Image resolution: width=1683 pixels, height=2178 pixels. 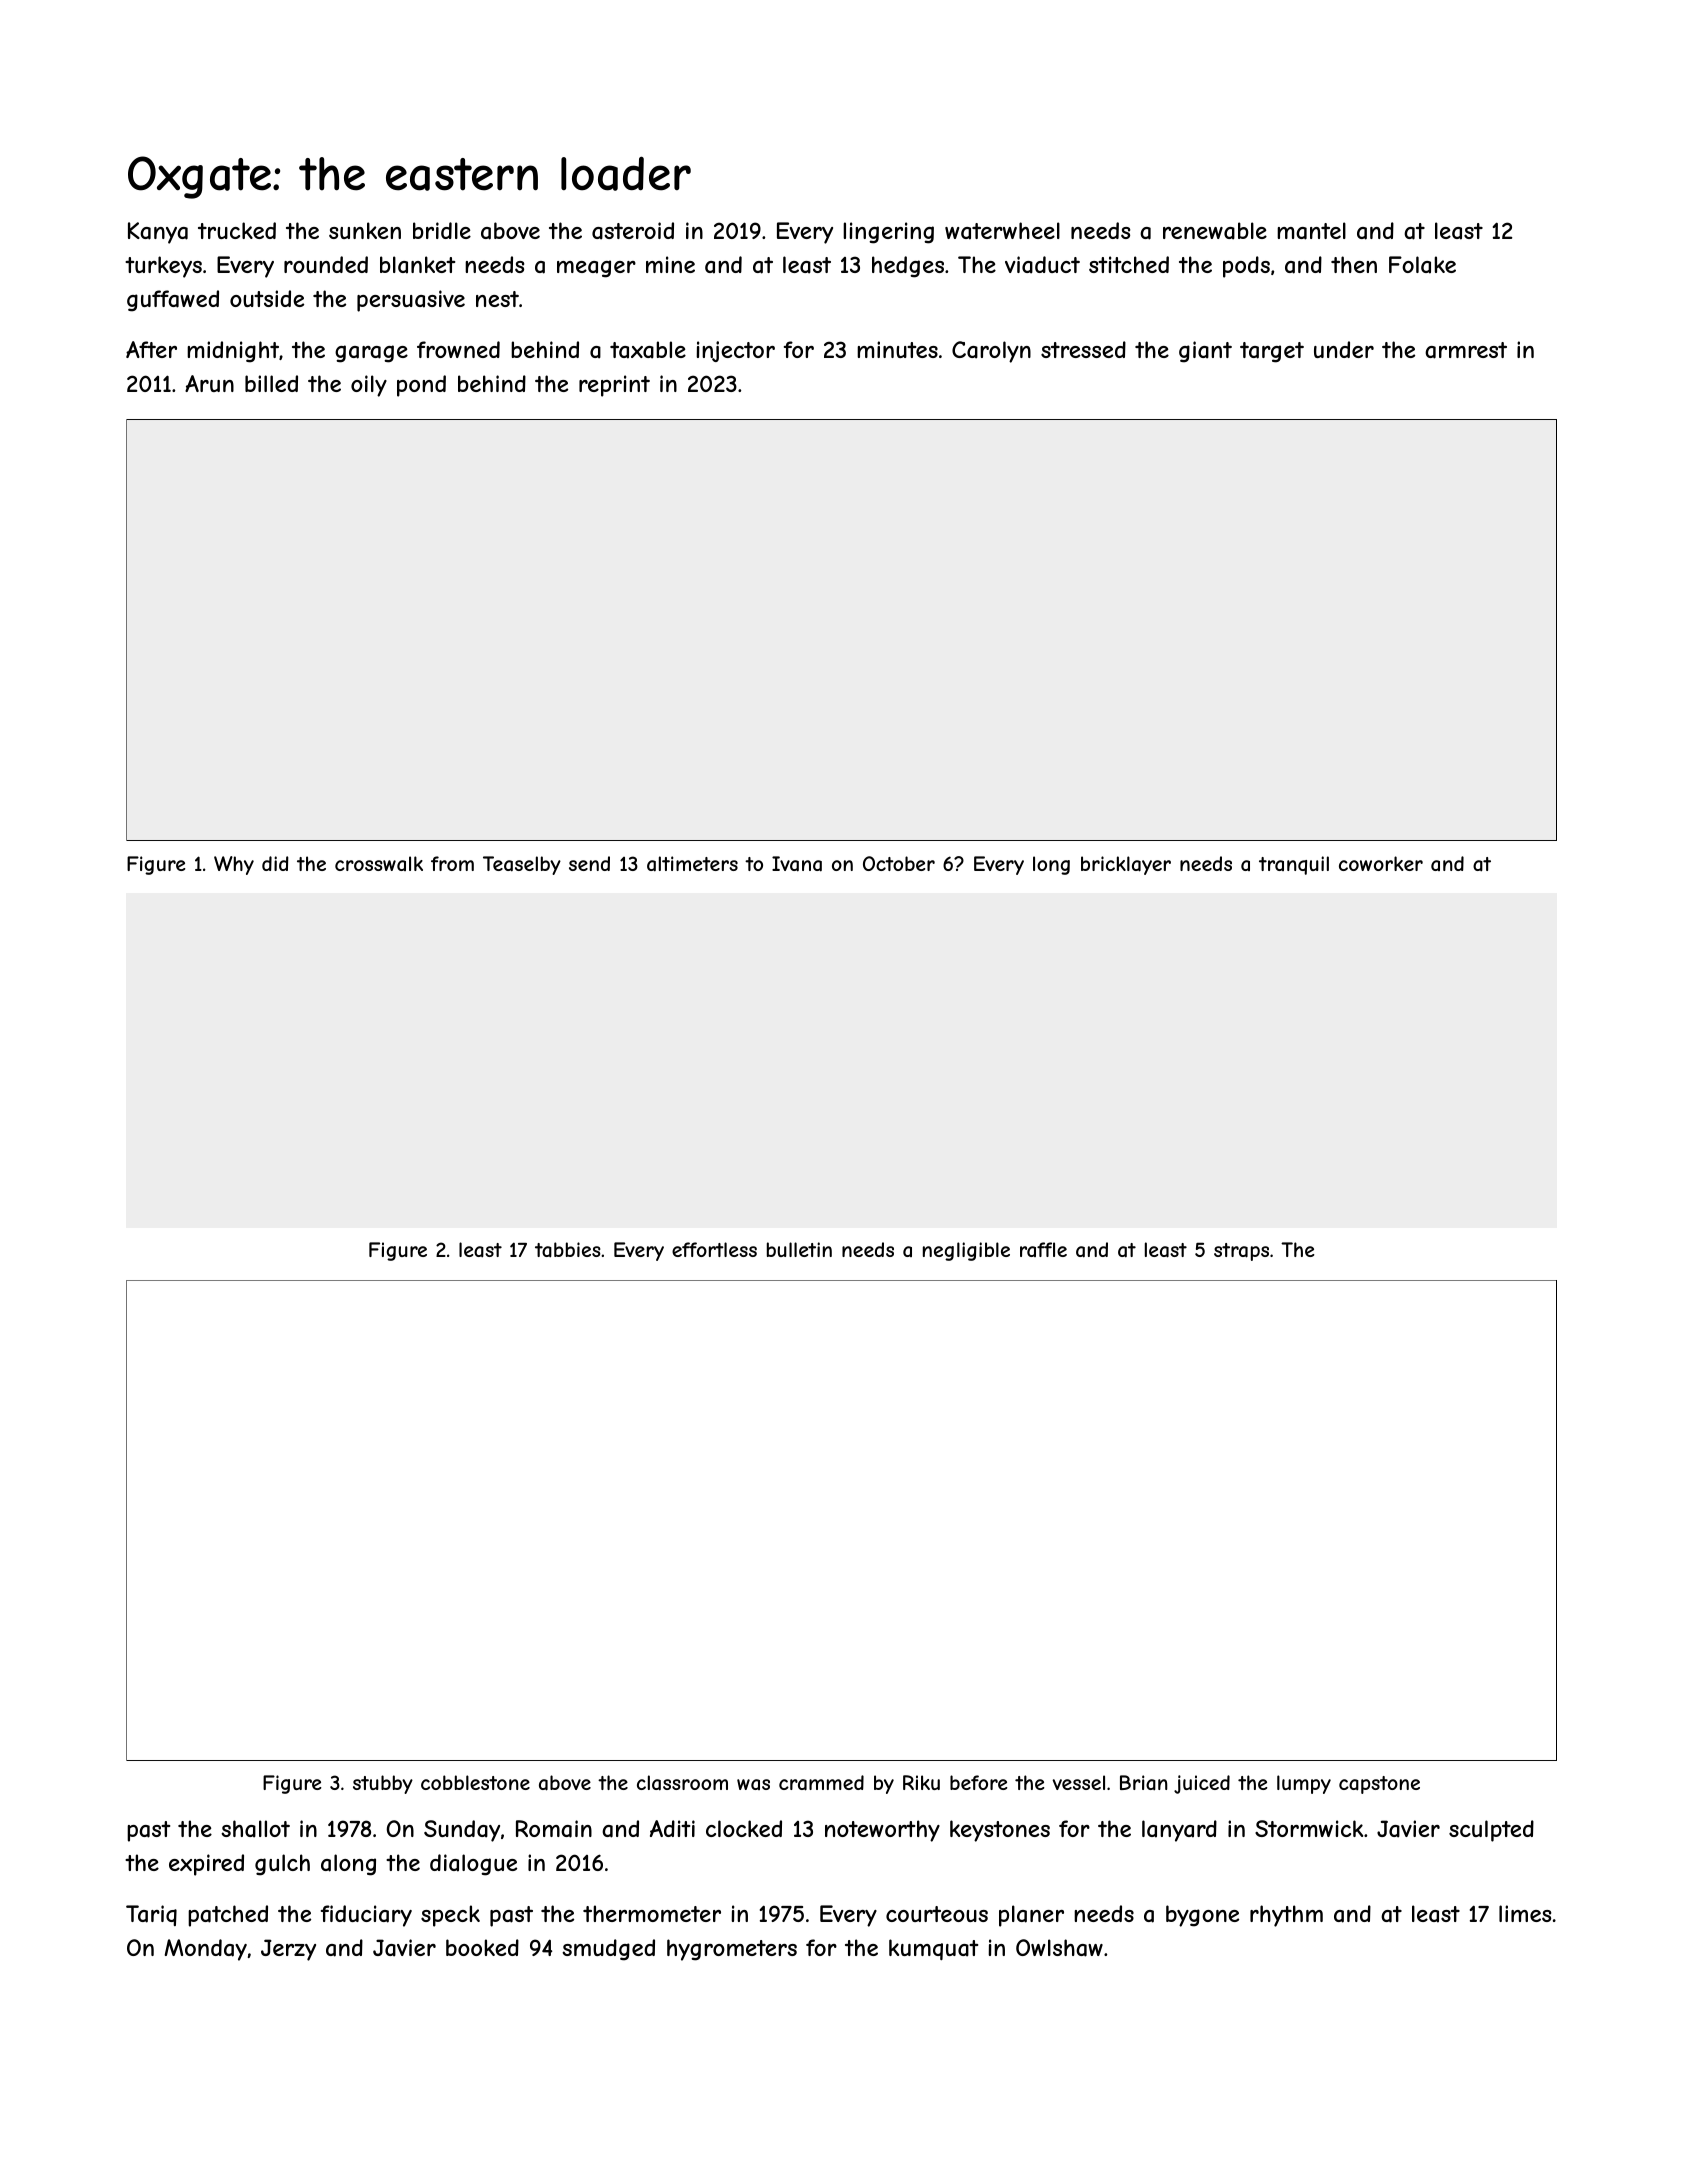 I want to click on under, so click(x=1344, y=349).
